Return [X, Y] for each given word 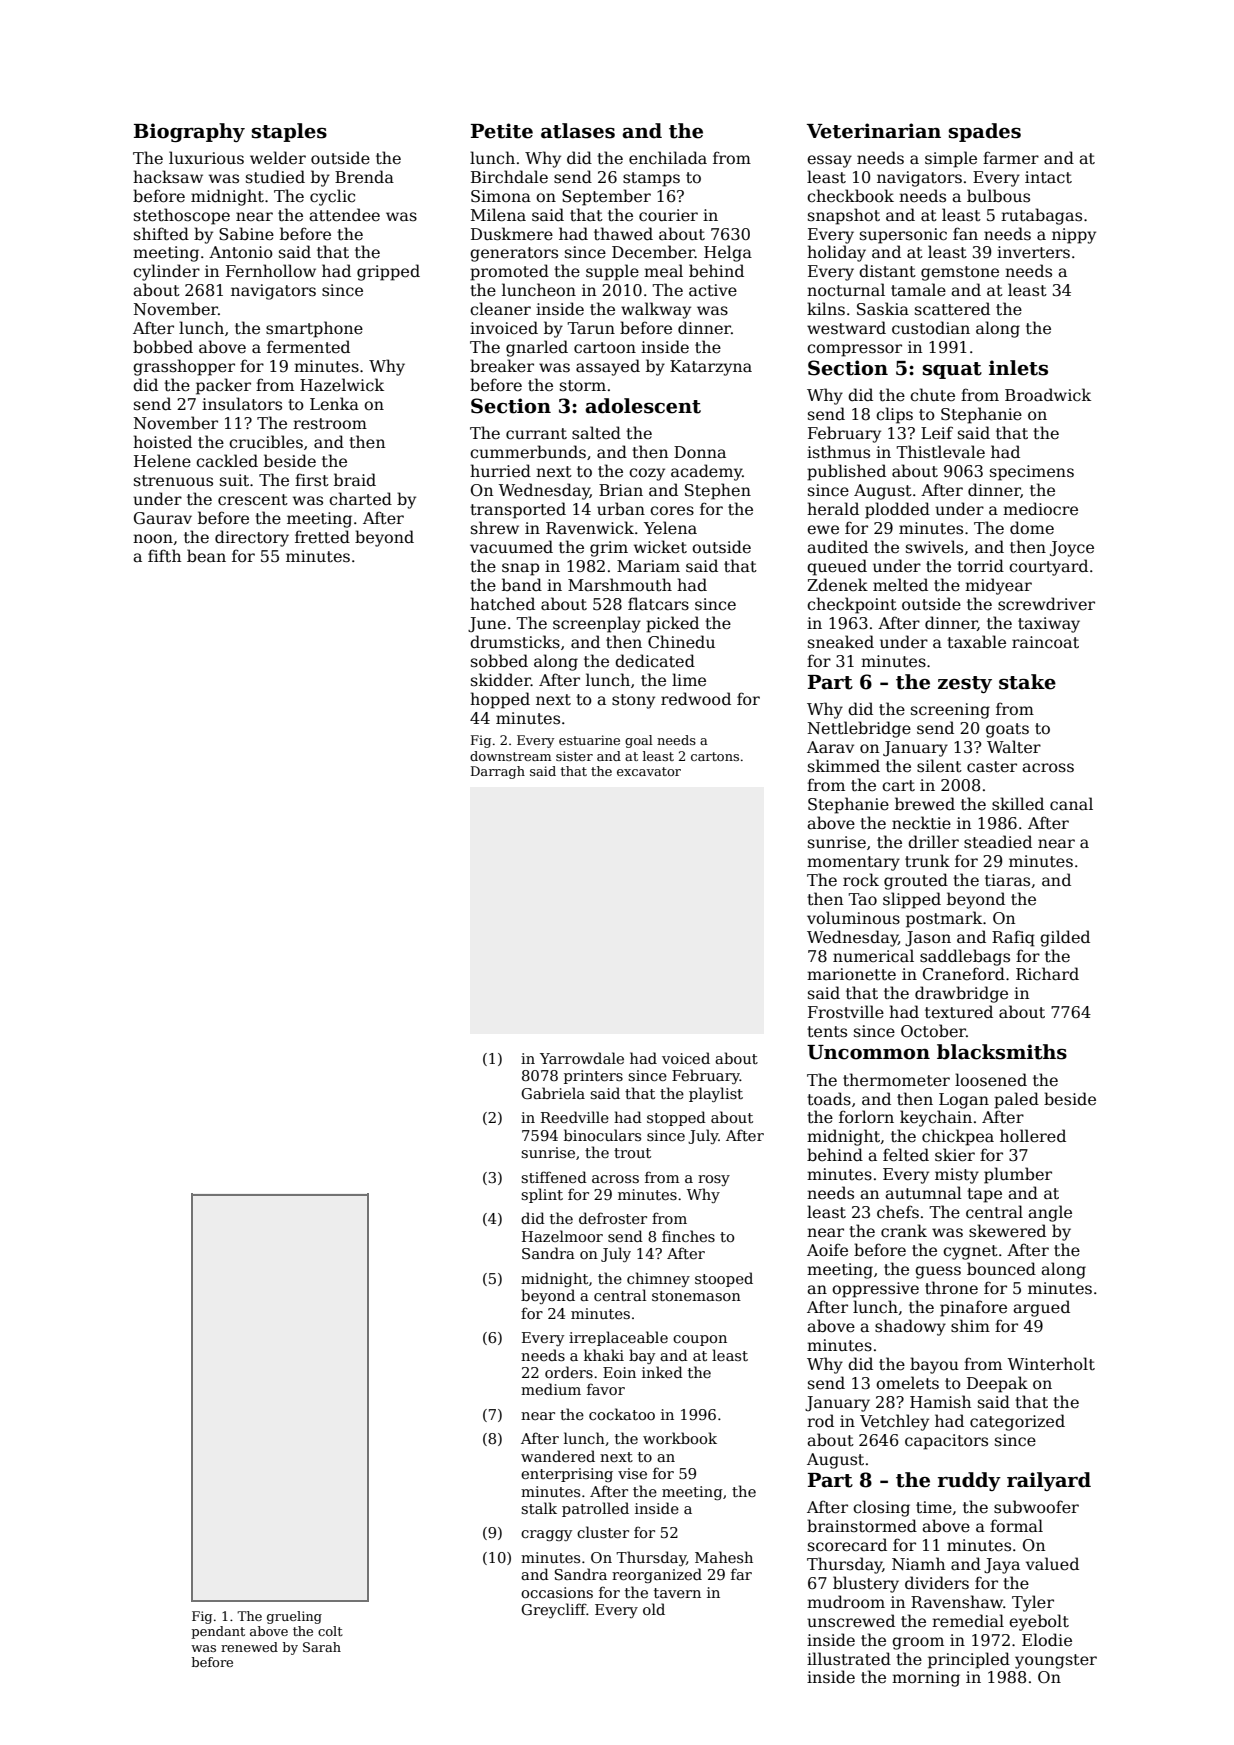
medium [551, 1389]
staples [289, 132]
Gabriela [553, 1093]
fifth [164, 555]
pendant [218, 1632]
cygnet [970, 1252]
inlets [1018, 368]
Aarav [830, 747]
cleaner [500, 309]
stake [1027, 682]
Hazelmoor [562, 1236]
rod [820, 1421]
